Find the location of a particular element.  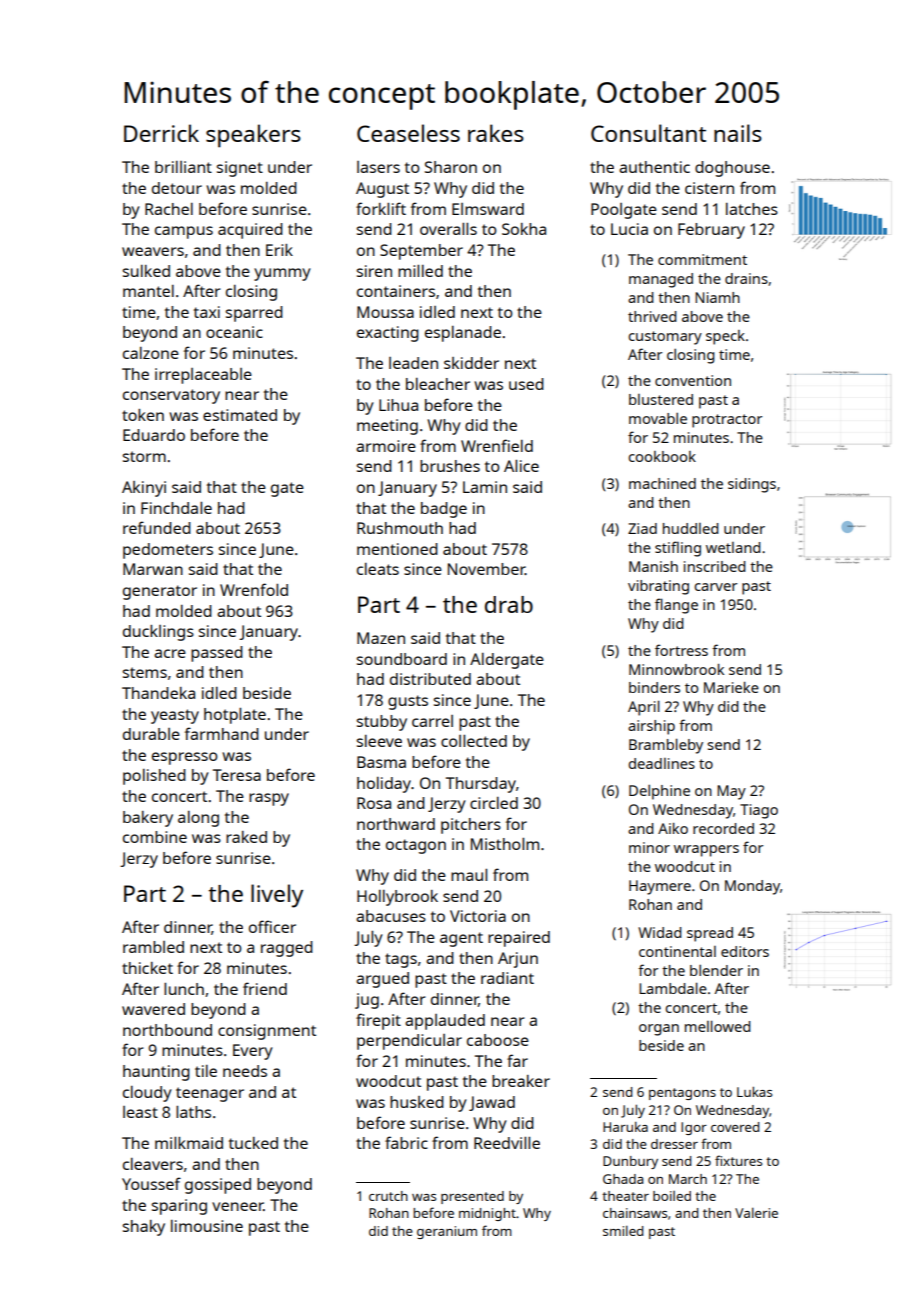

weavers is located at coordinates (153, 251).
